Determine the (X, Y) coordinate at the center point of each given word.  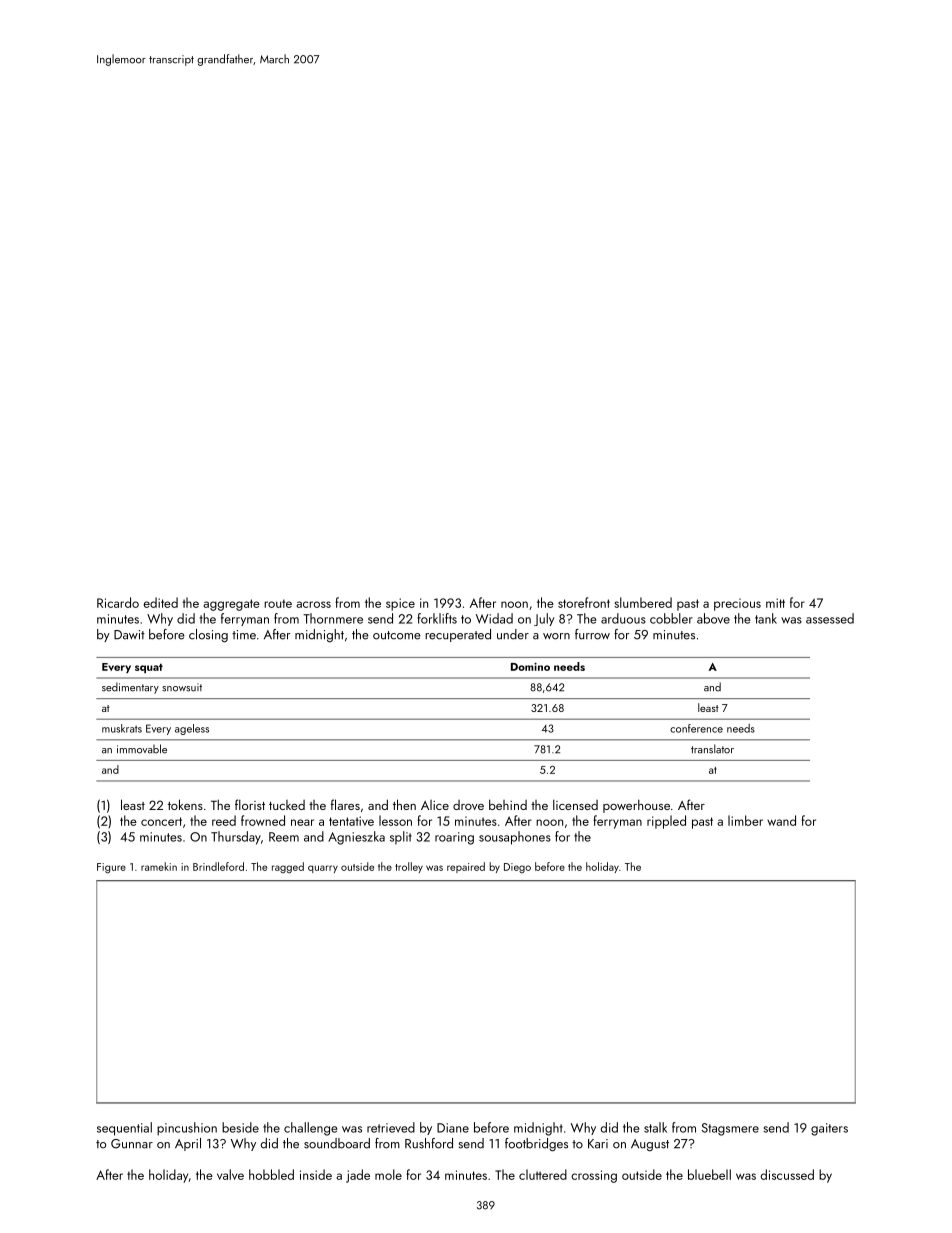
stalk (655, 1127)
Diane (453, 1128)
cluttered (543, 1174)
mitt (775, 603)
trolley (409, 867)
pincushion (187, 1129)
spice (400, 604)
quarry (323, 869)
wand (781, 820)
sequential (124, 1129)
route (278, 603)
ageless (192, 729)
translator (712, 749)
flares (345, 804)
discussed (787, 1174)
